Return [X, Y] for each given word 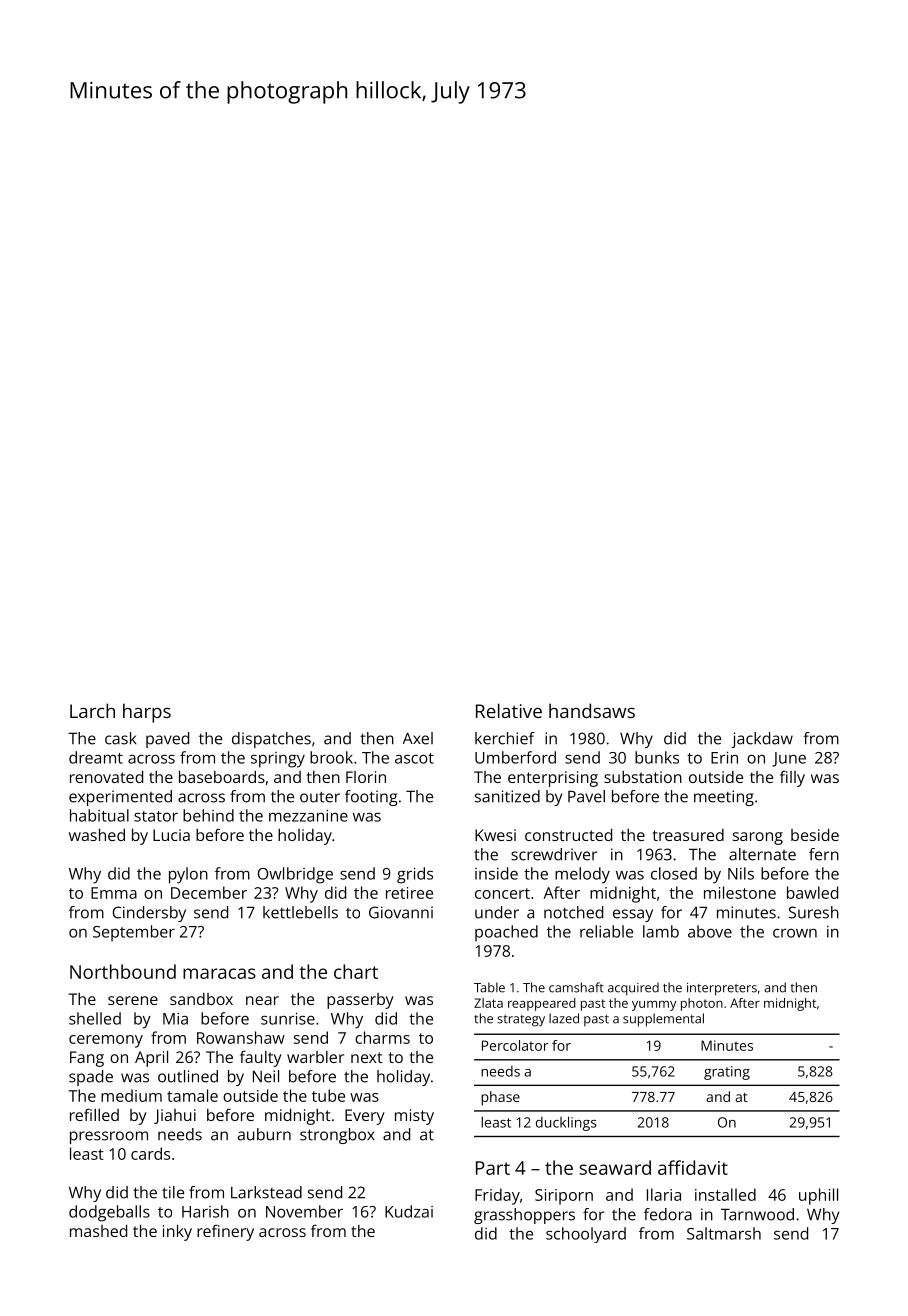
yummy [654, 1006]
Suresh [814, 912]
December [209, 892]
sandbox [201, 999]
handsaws [592, 710]
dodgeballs [109, 1213]
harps [147, 713]
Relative [509, 710]
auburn [264, 1134]
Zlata [488, 1003]
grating [727, 1073]
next [367, 1057]
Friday [497, 1196]
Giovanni [401, 912]
